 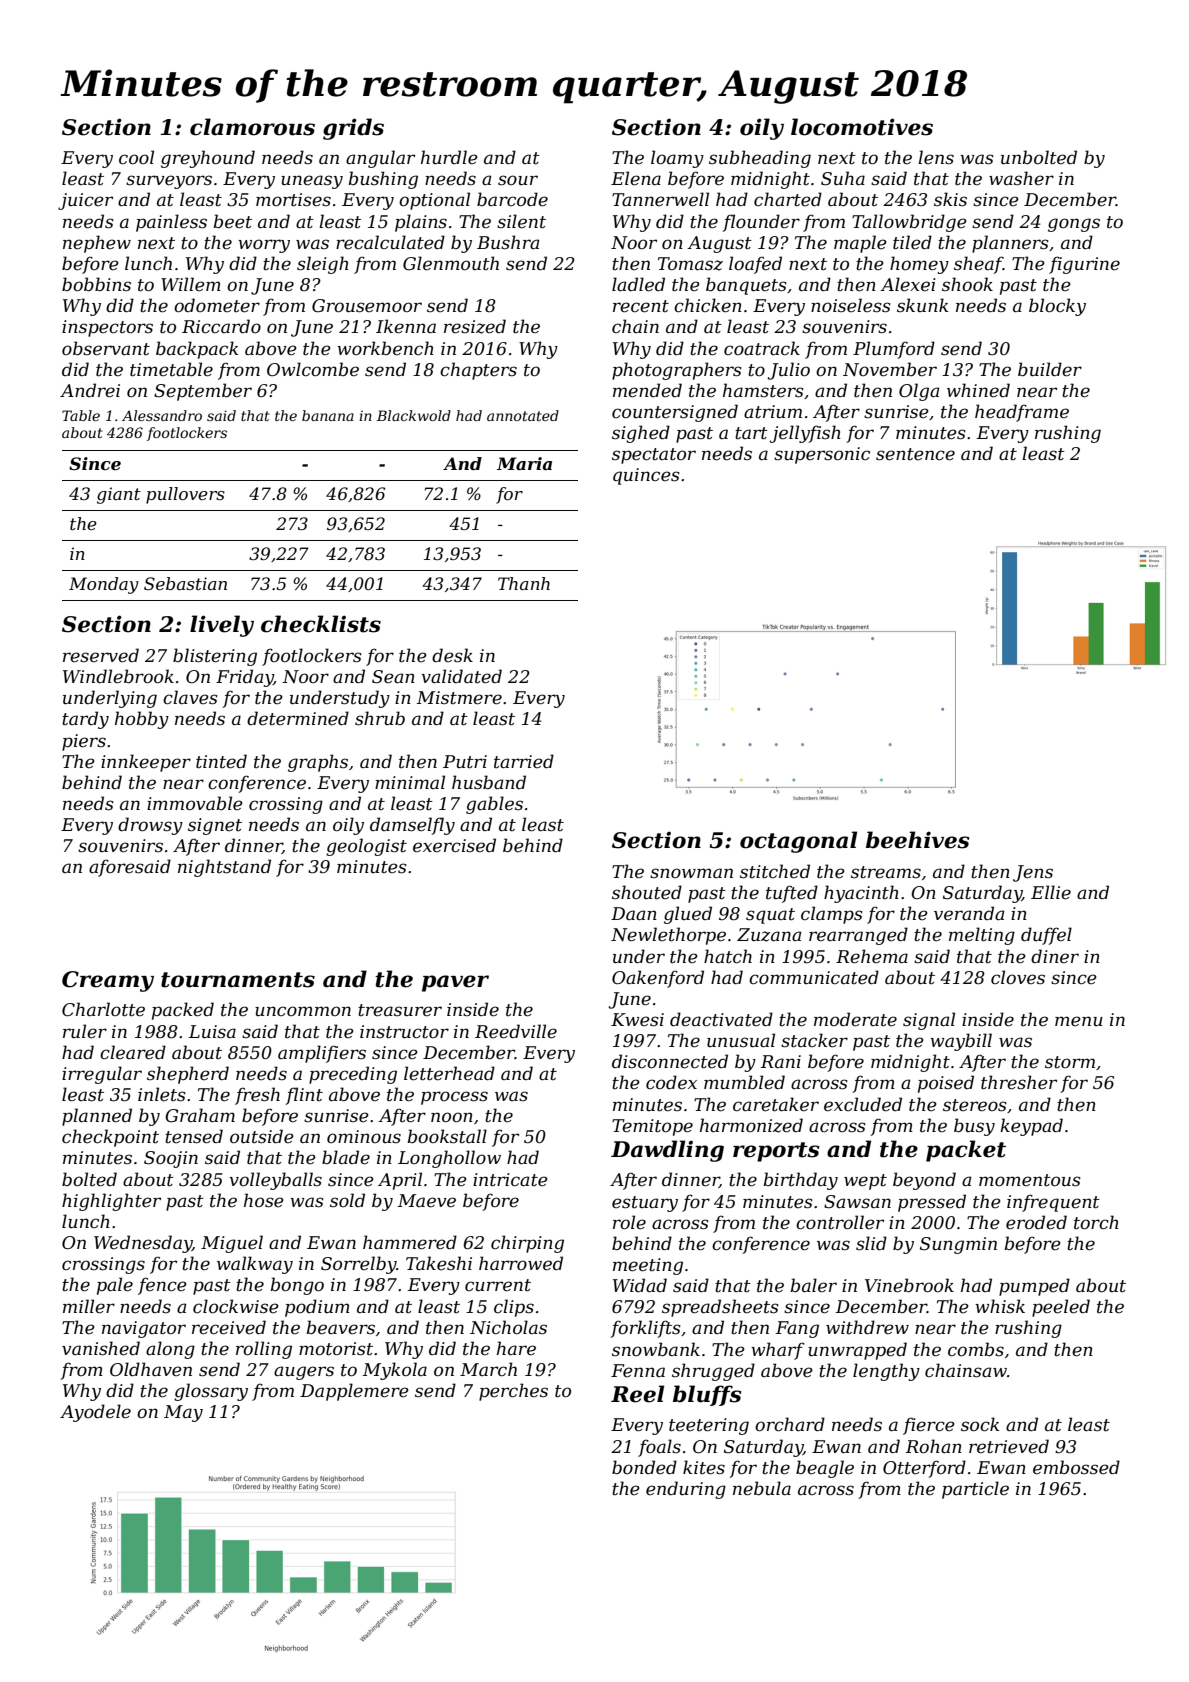 What do you see at coordinates (912, 242) in the screenshot?
I see `tiled` at bounding box center [912, 242].
